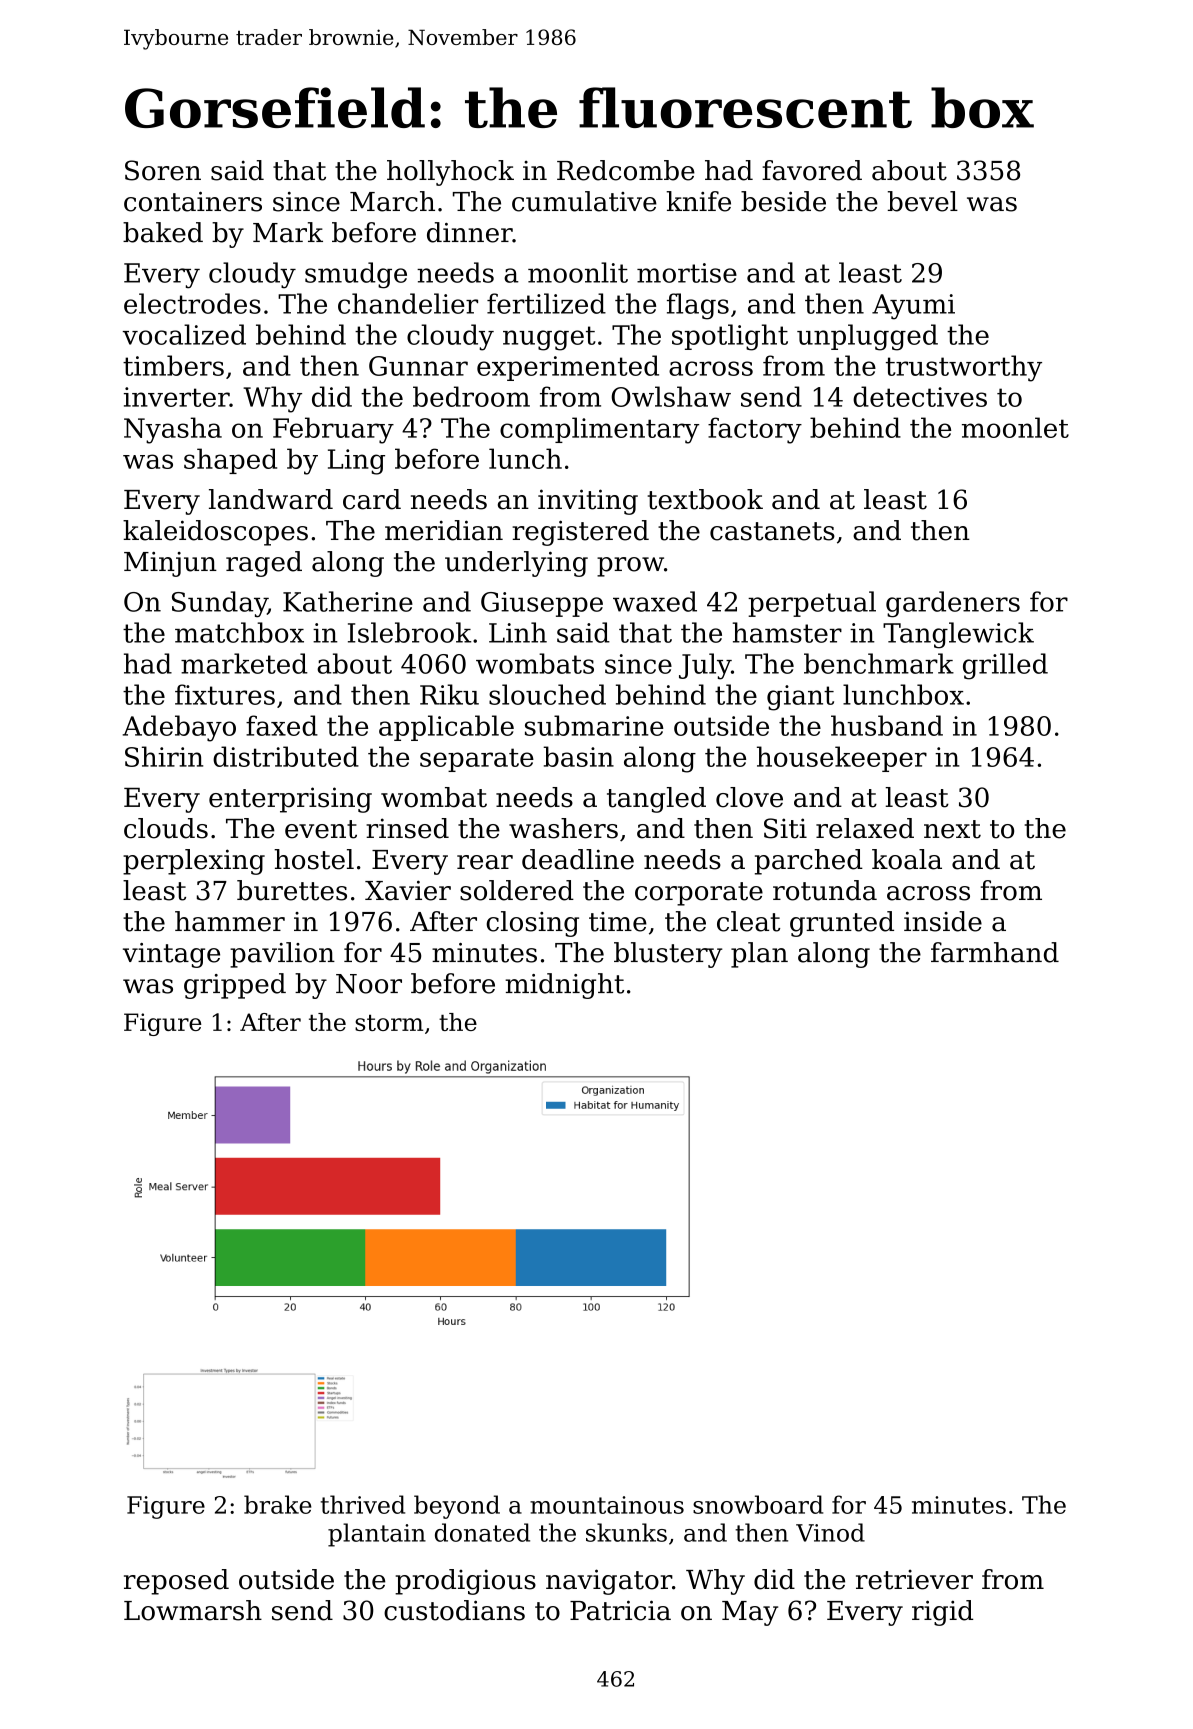 The height and width of the screenshot is (1729, 1193). Describe the element at coordinates (943, 921) in the screenshot. I see `inside` at that location.
